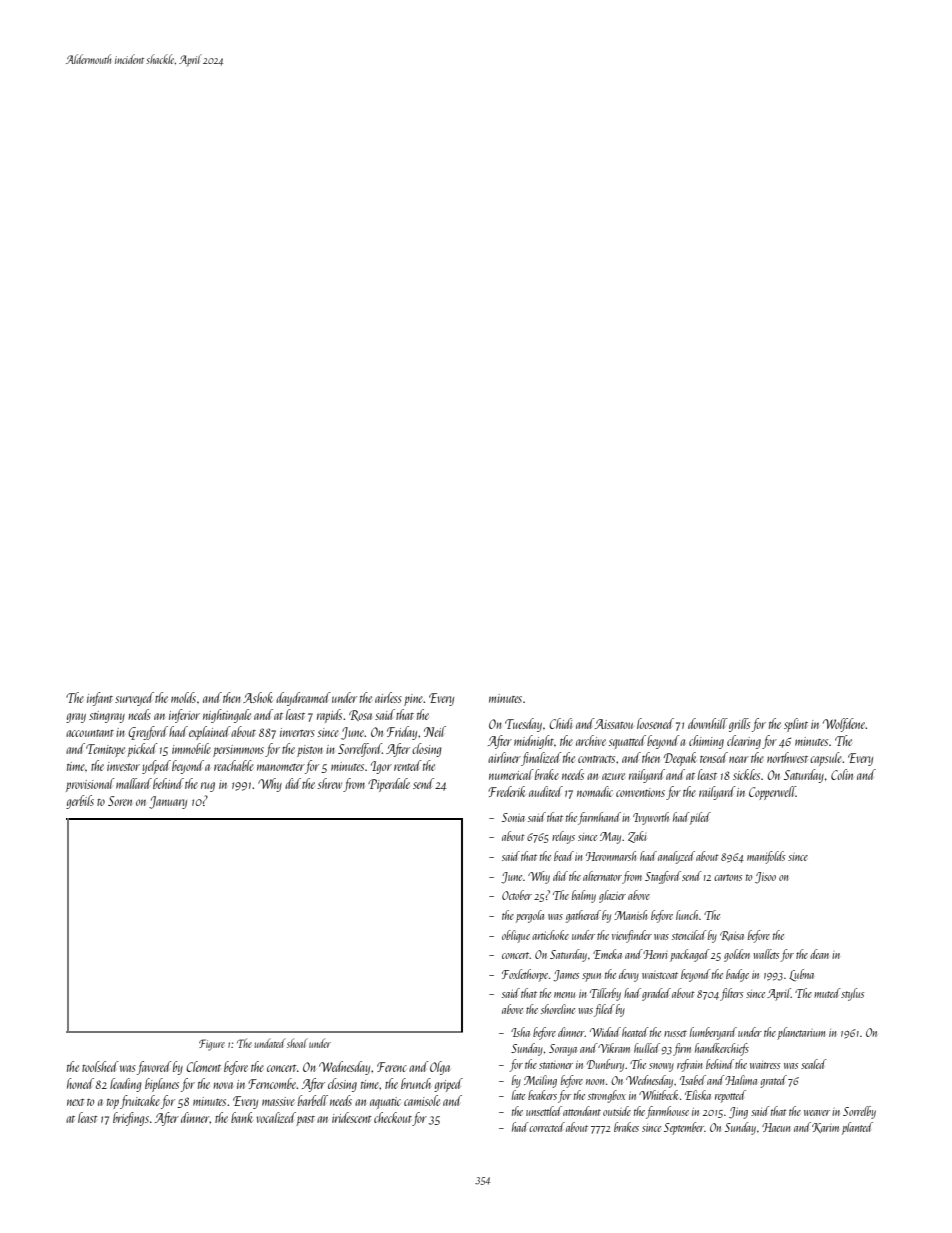 The image size is (952, 1233). Describe the element at coordinates (604, 1010) in the image. I see `filed` at that location.
